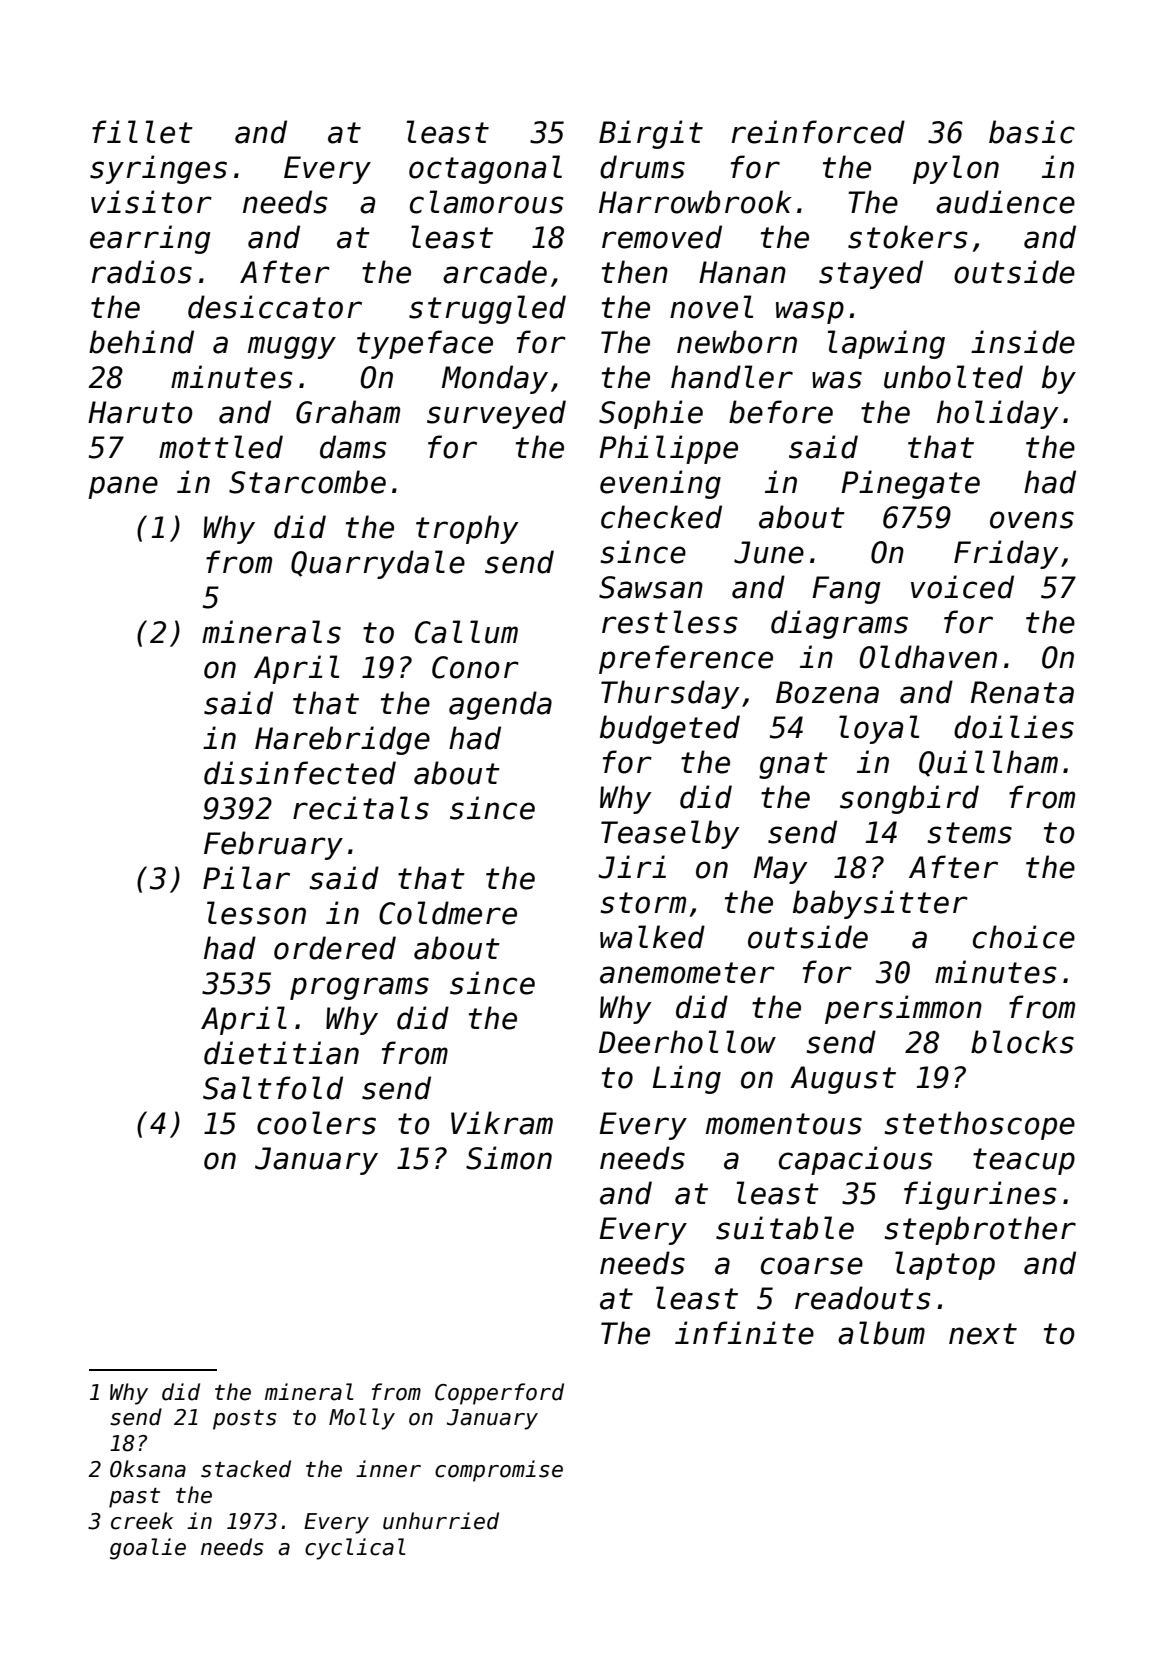 This page has height=1654, width=1165. I want to click on audience, so click(1005, 202).
